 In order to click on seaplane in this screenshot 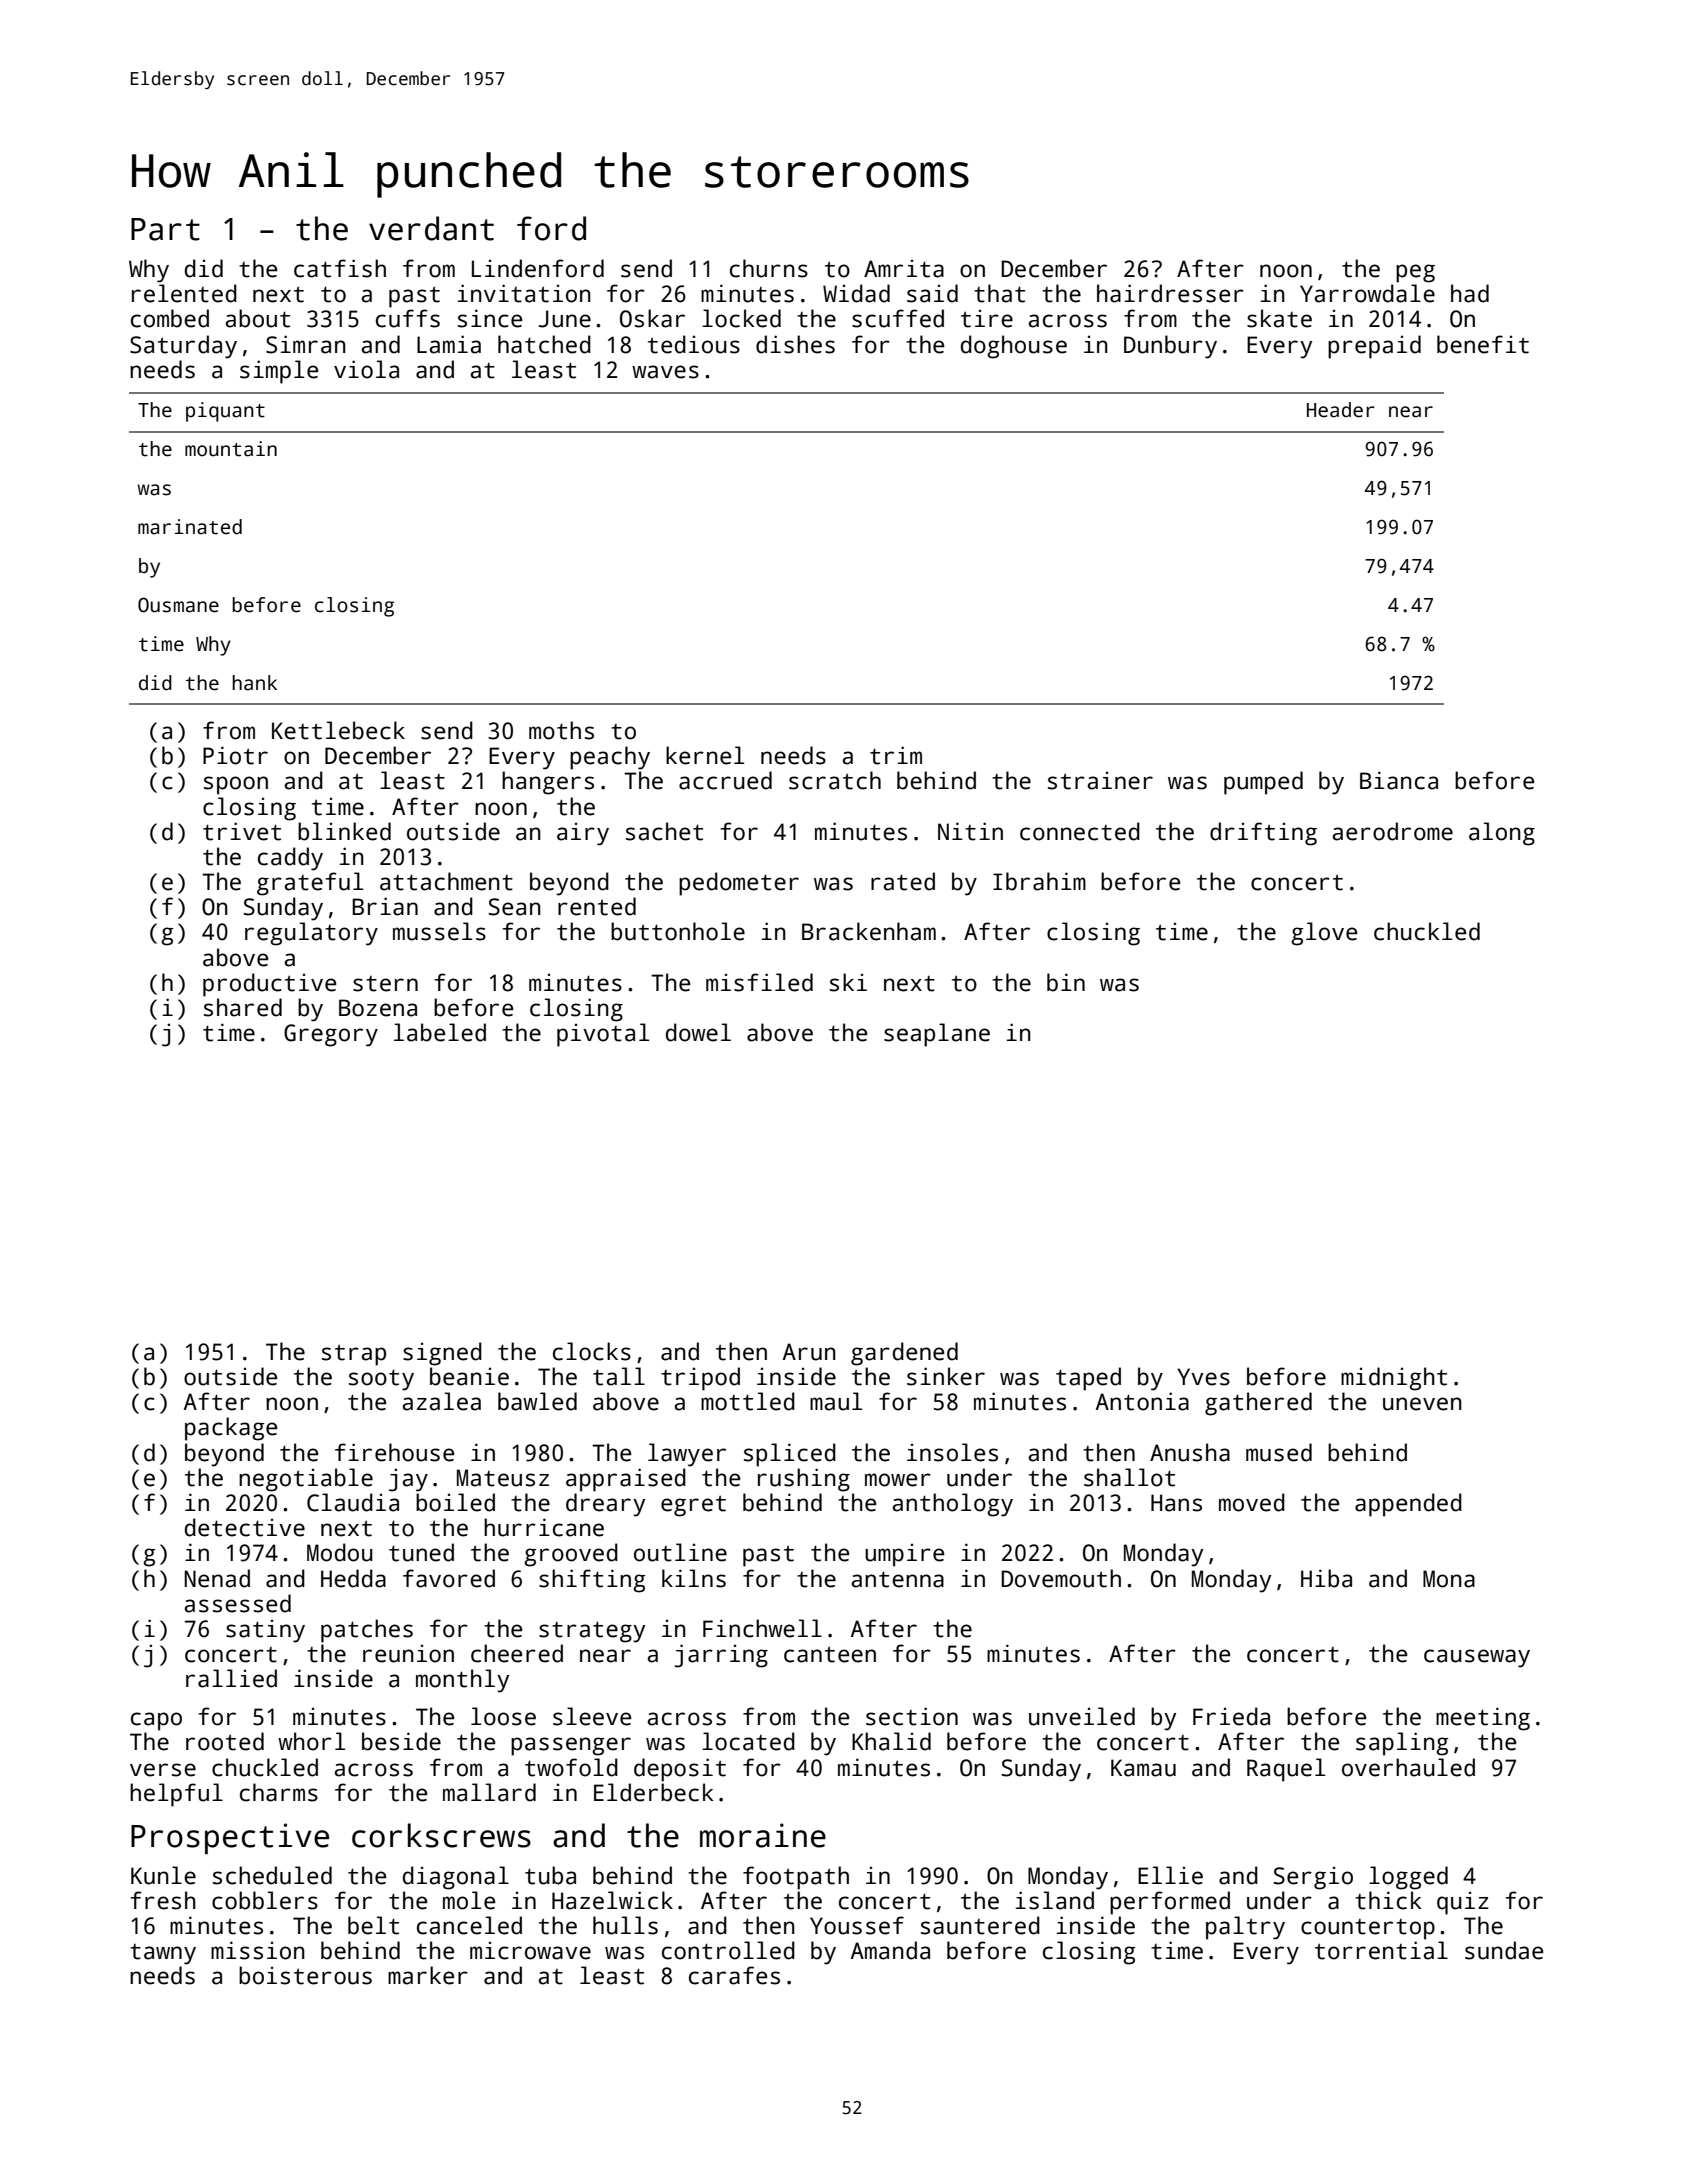, I will do `click(937, 1035)`.
